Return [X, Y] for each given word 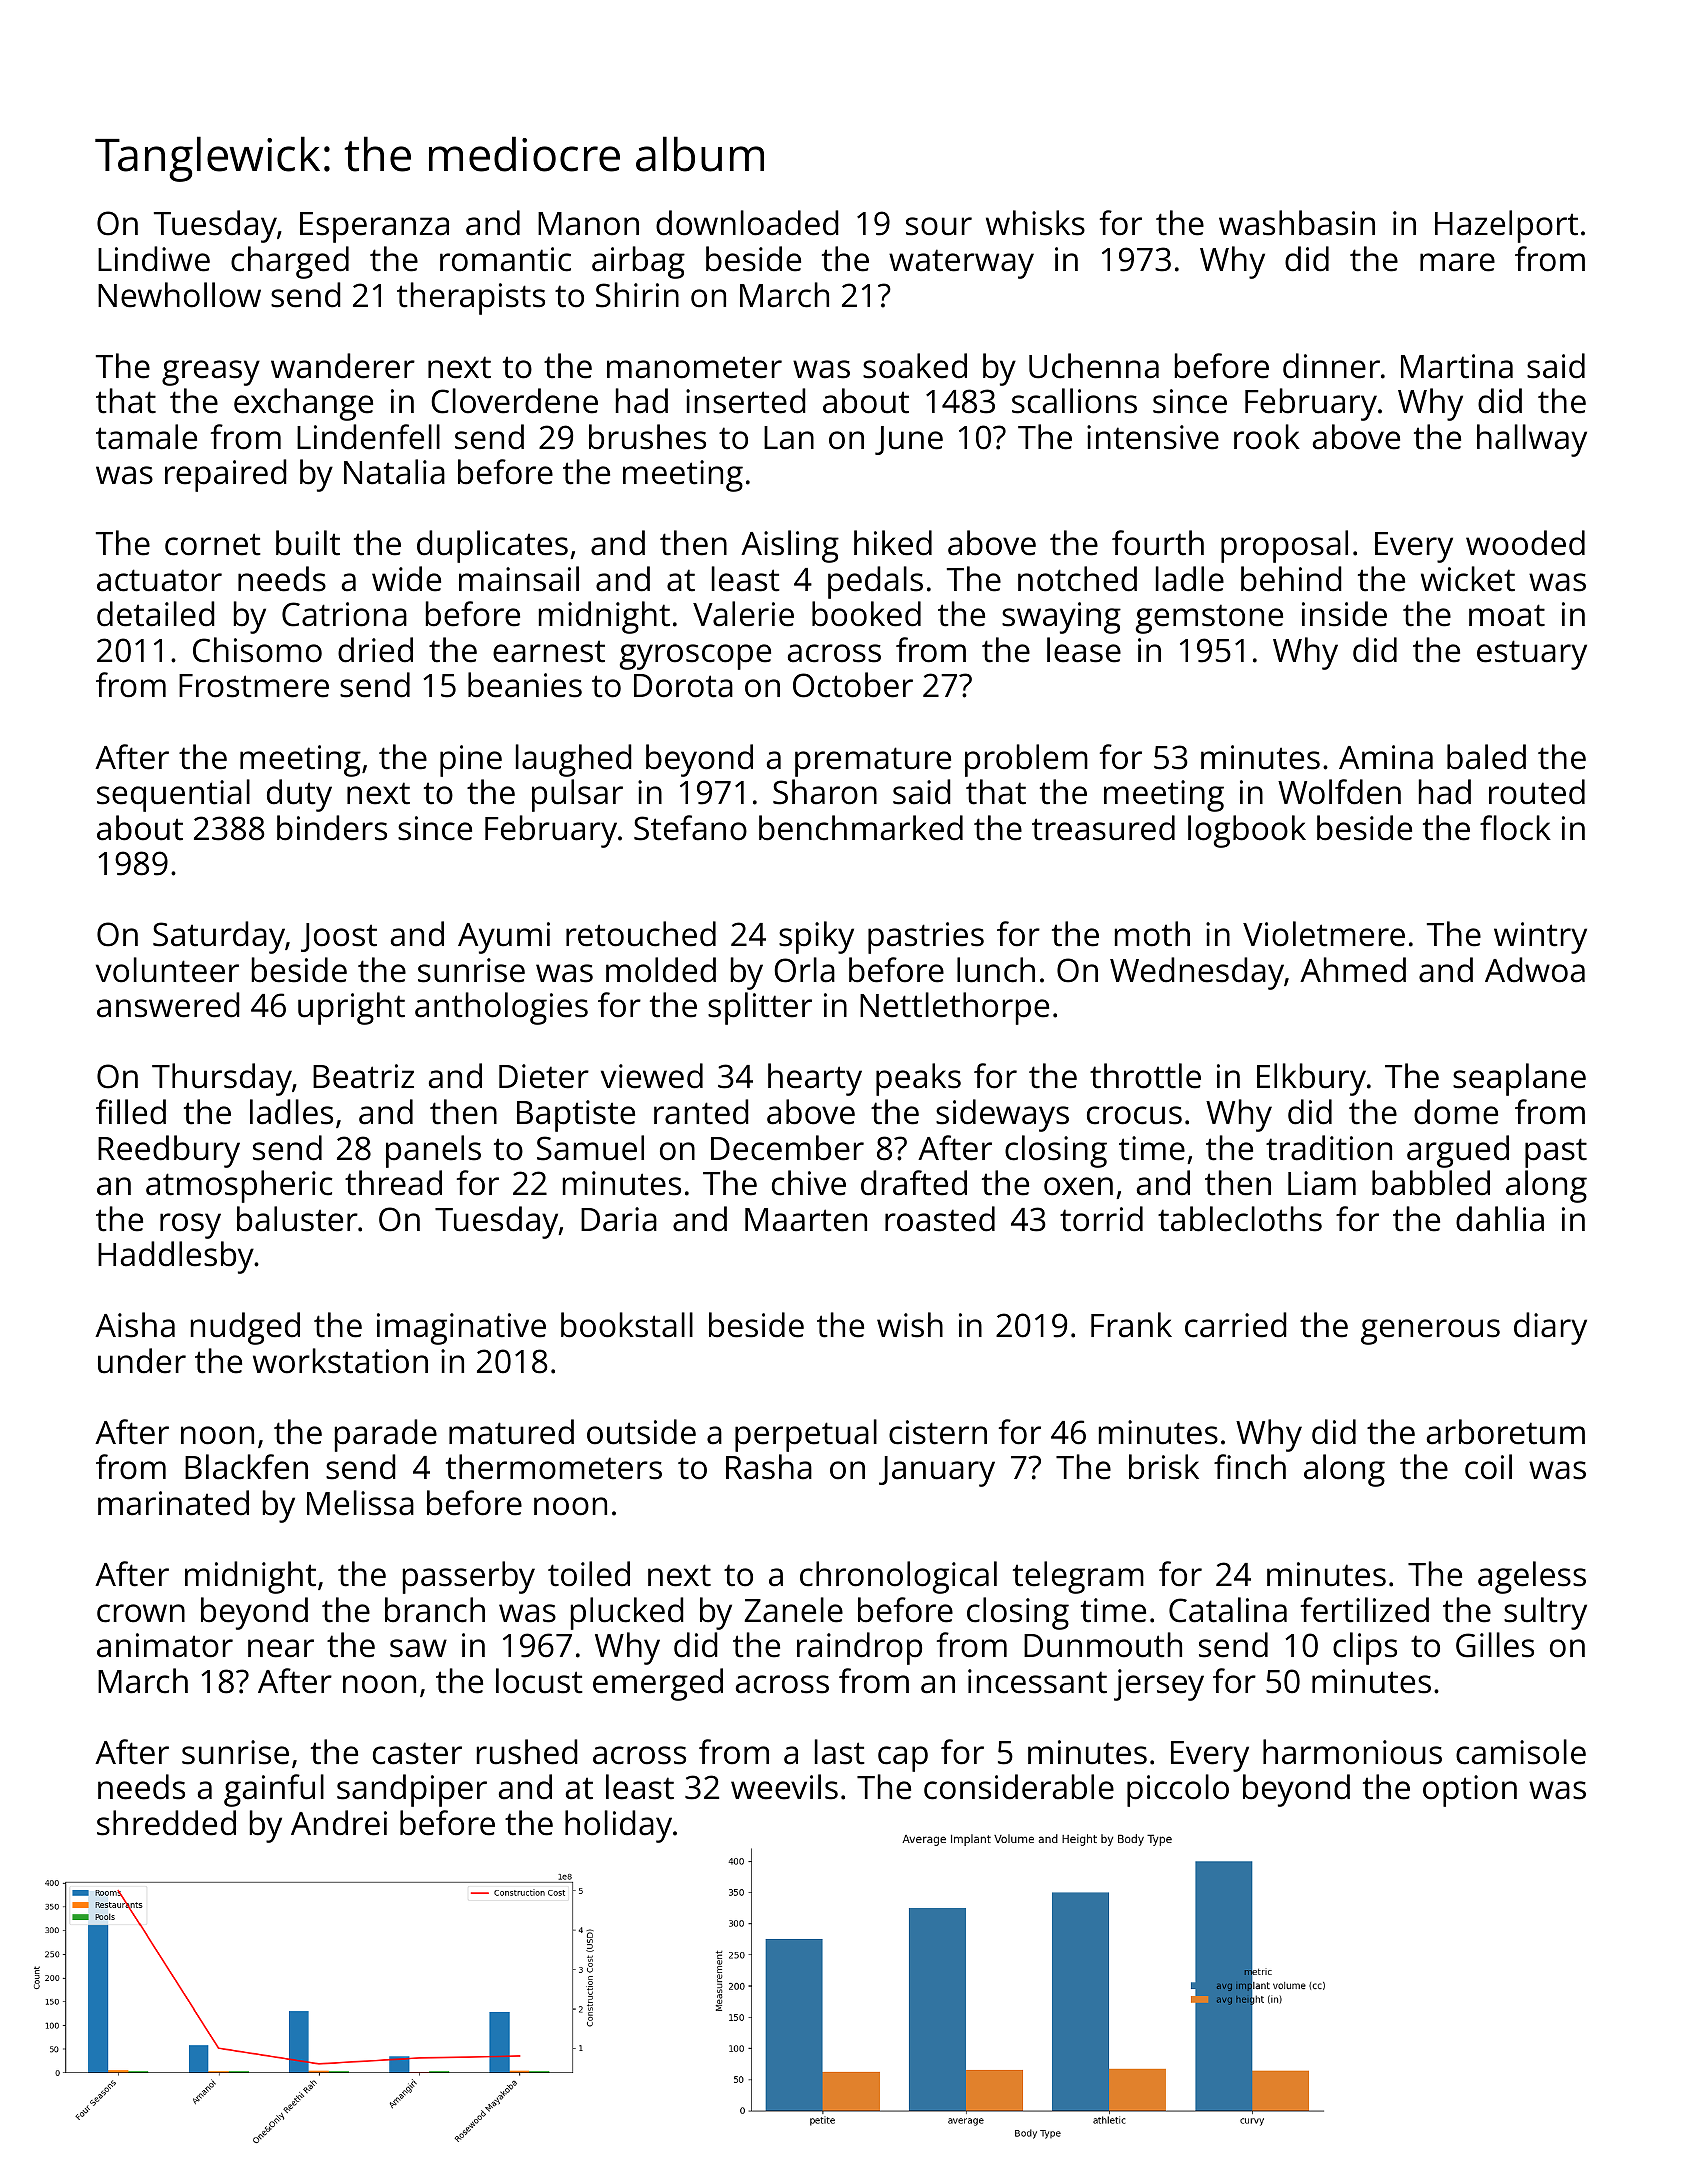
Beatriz [363, 1076]
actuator [159, 580]
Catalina [1228, 1610]
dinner [1331, 366]
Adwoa [1535, 970]
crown [141, 1613]
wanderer [343, 366]
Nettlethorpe [954, 1008]
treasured [1103, 828]
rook [1267, 437]
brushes [647, 437]
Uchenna [1094, 366]
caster [417, 1753]
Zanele [793, 1610]
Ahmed [1353, 970]
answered [168, 1005]
